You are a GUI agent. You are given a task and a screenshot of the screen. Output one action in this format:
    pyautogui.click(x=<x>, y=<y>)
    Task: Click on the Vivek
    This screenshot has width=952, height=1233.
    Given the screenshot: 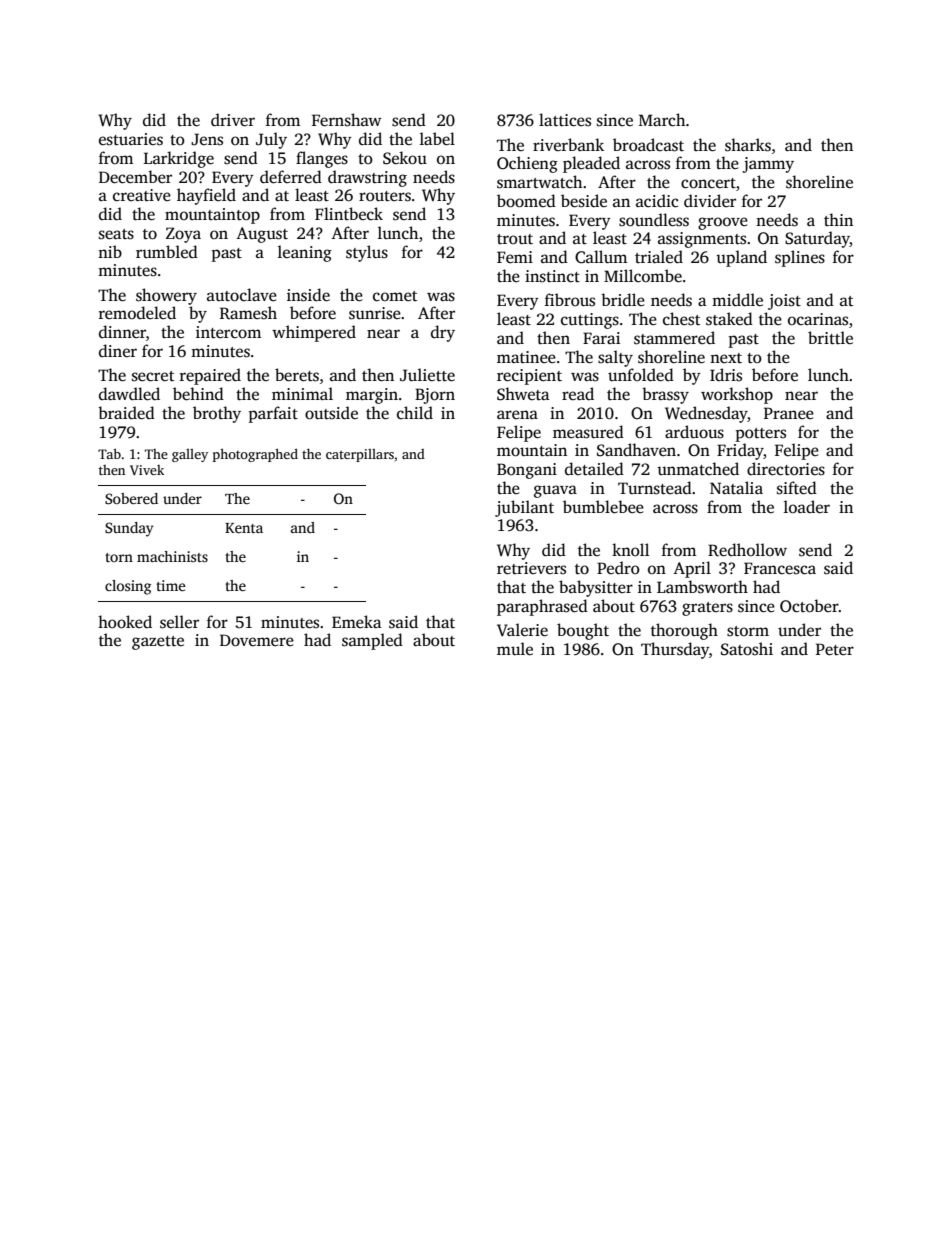 What is the action you would take?
    pyautogui.click(x=147, y=470)
